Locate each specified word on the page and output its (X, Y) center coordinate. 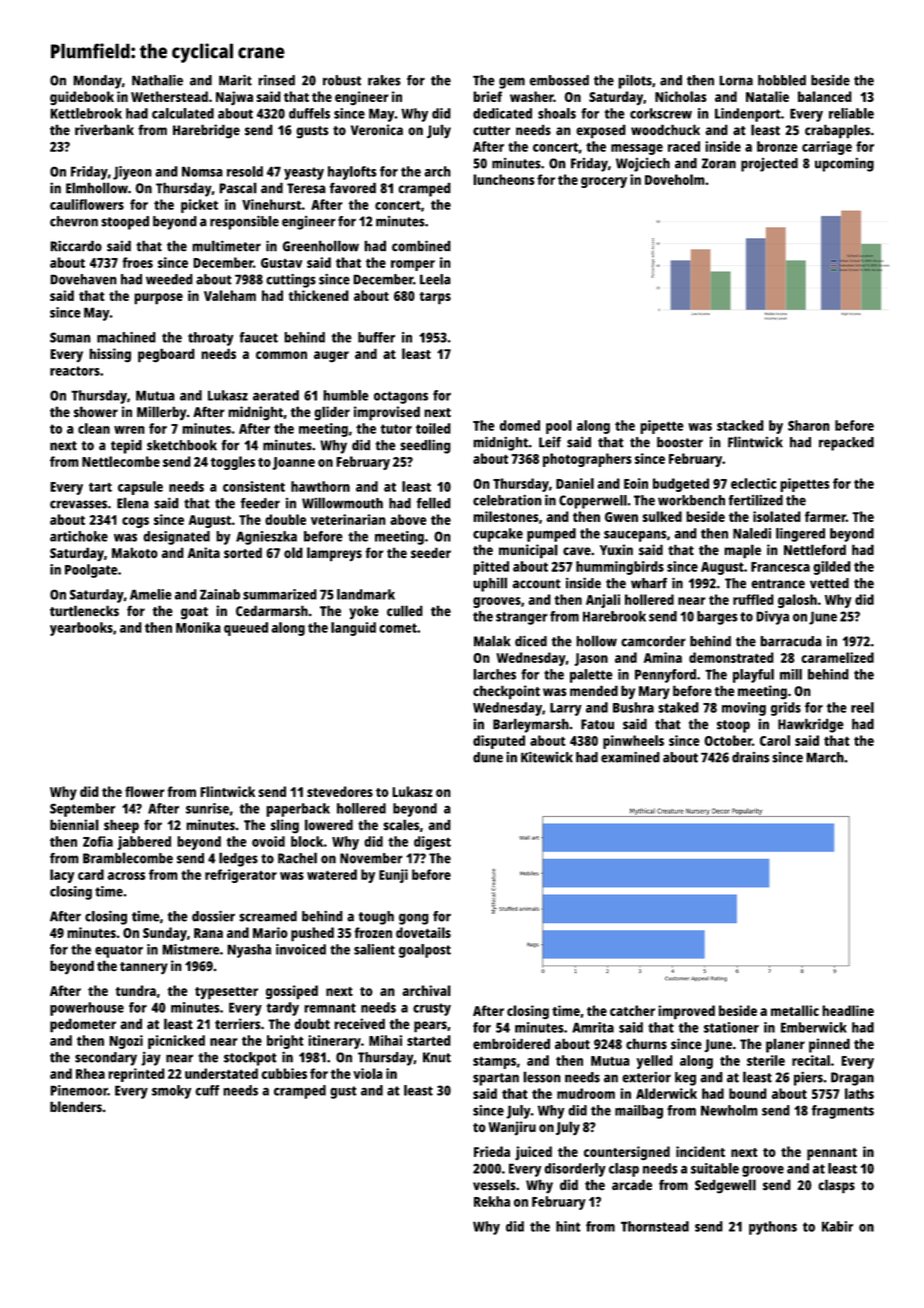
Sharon (809, 425)
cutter (491, 131)
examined (630, 757)
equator (119, 951)
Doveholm (675, 179)
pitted (491, 568)
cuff (207, 1090)
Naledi (752, 533)
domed (520, 425)
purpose (158, 299)
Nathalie (157, 80)
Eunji (393, 876)
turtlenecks (84, 611)
